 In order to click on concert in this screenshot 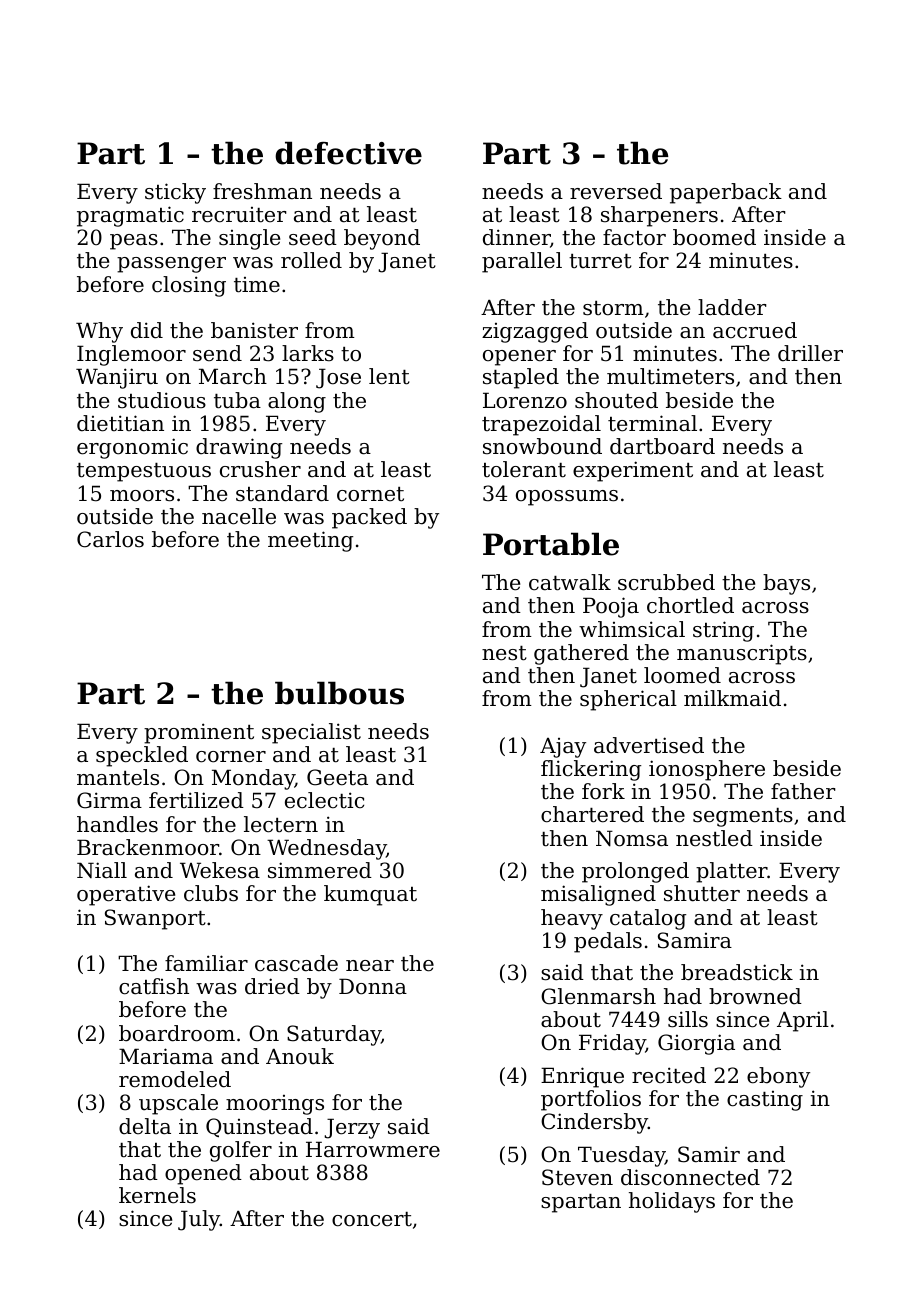, I will do `click(372, 1219)`.
